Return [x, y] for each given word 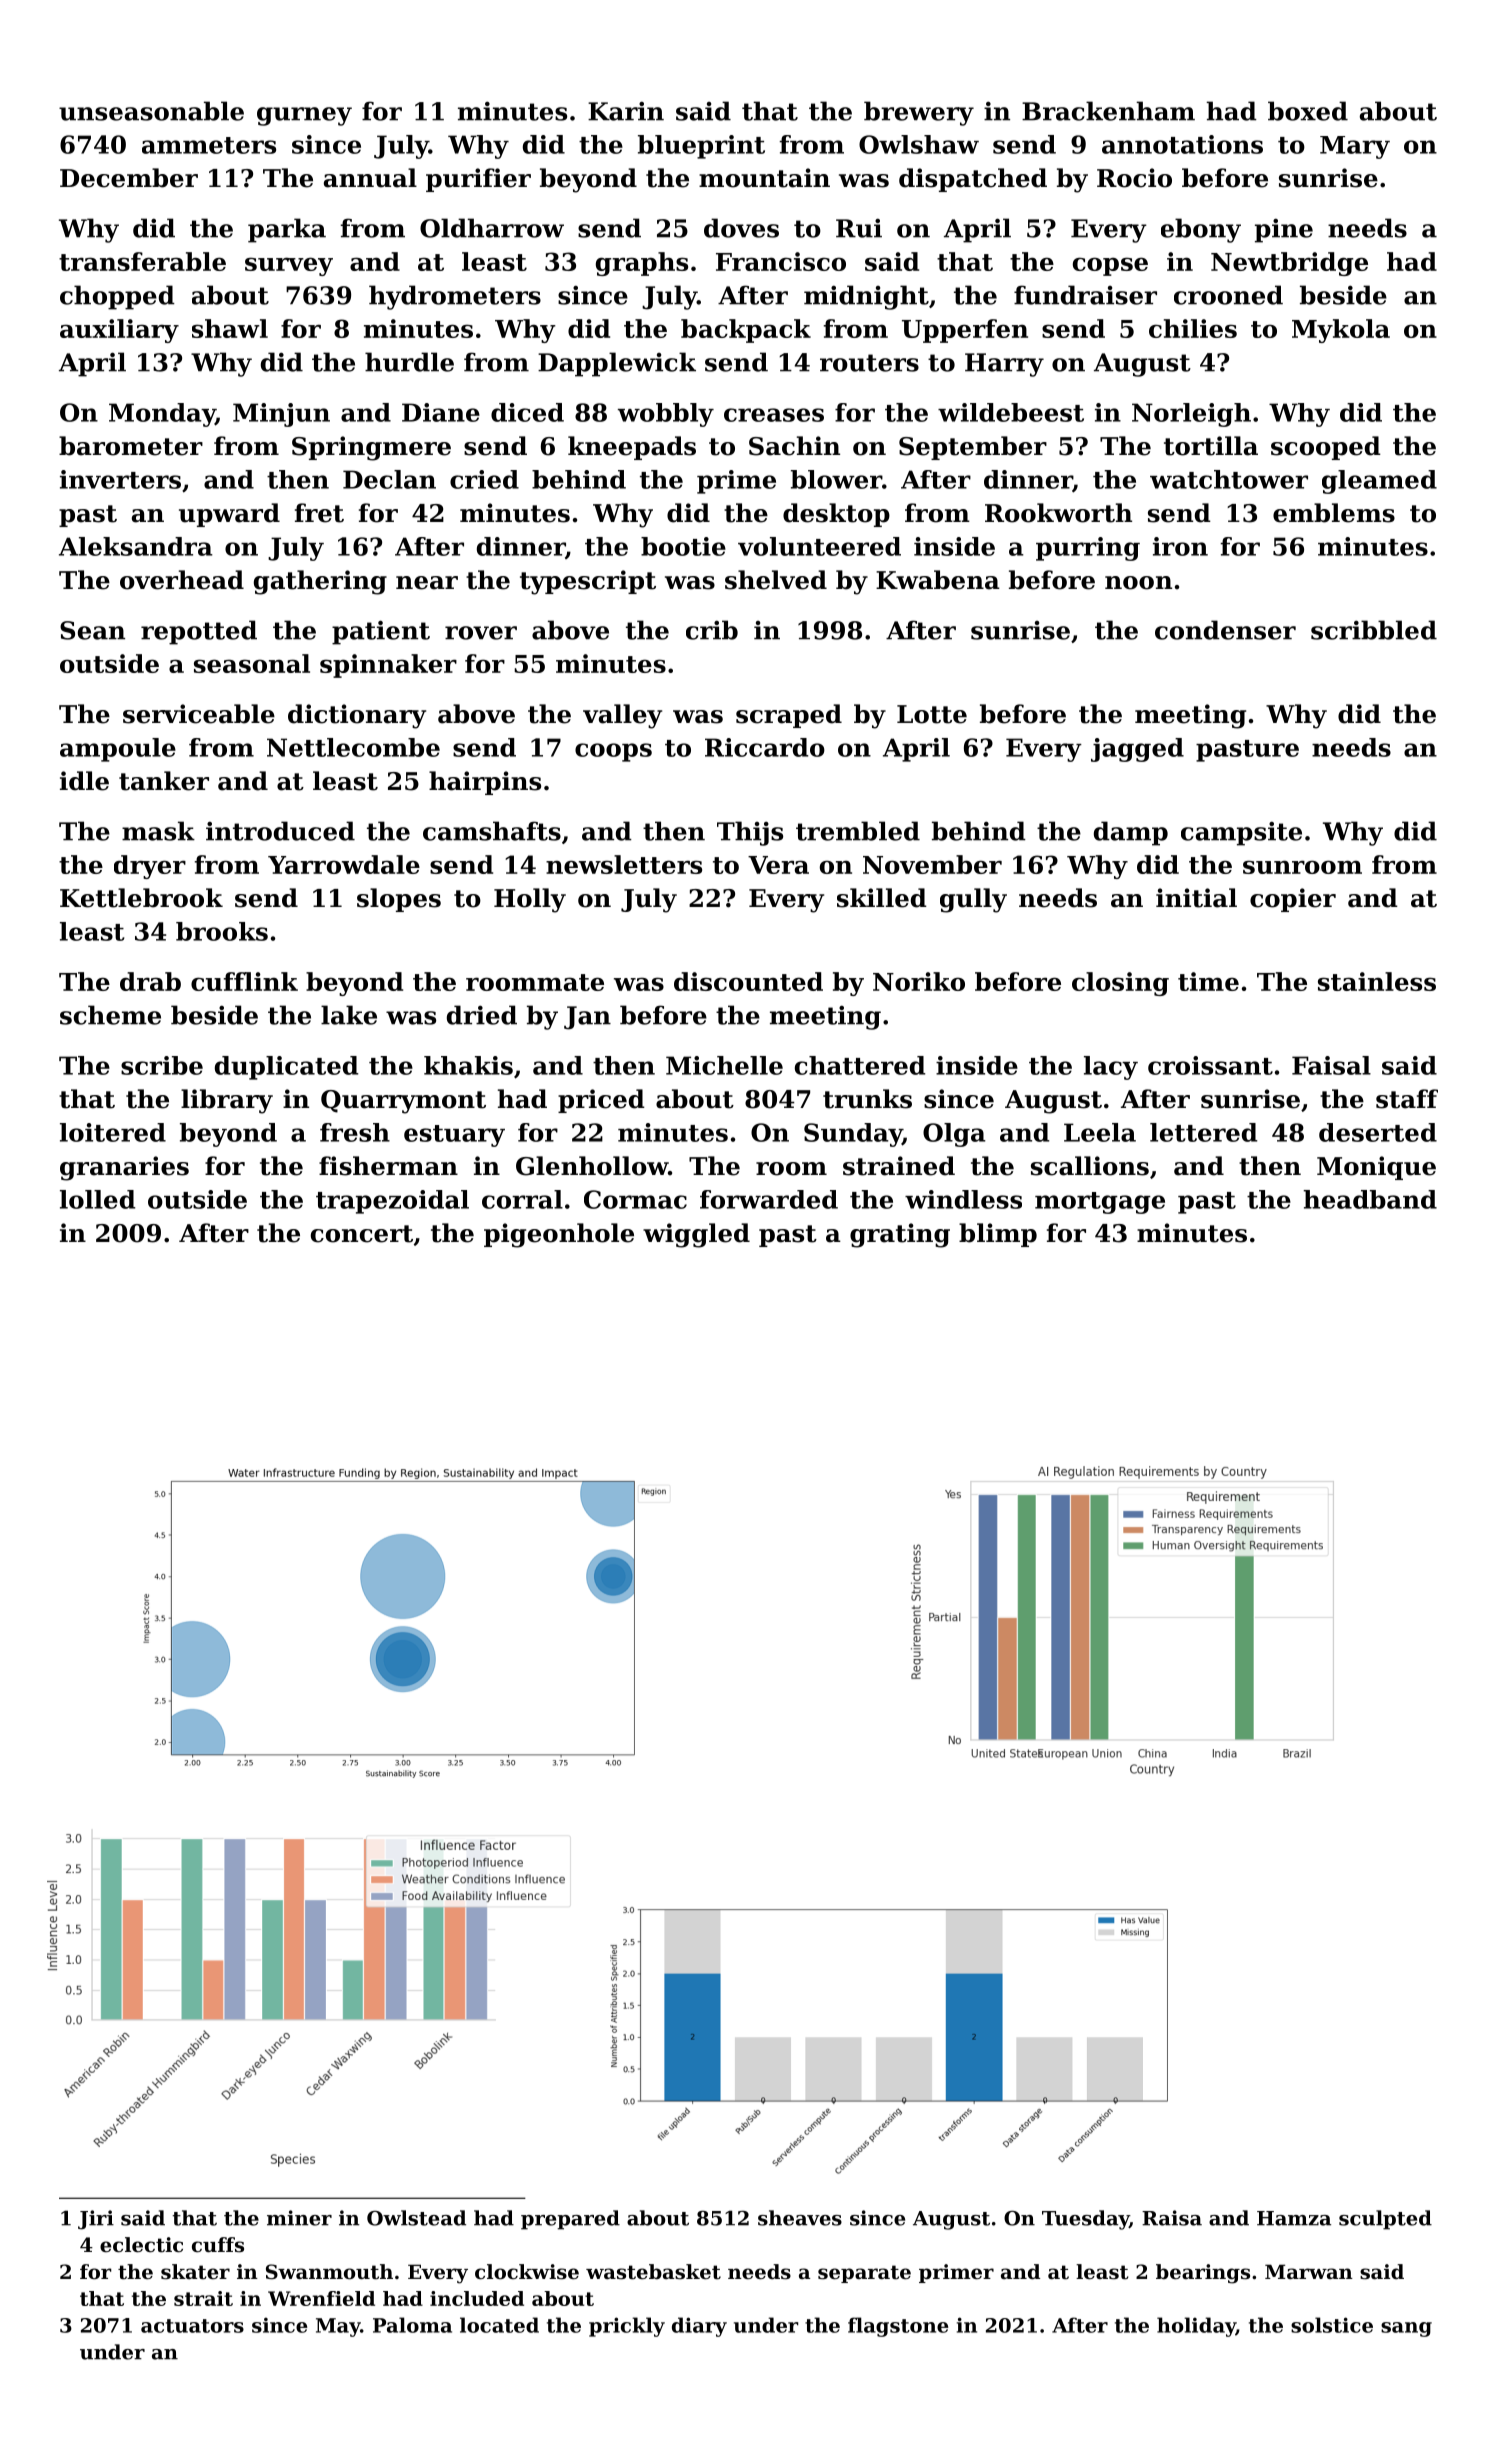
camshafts [492, 831]
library [227, 1101]
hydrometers [455, 297]
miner [299, 2218]
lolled [97, 1199]
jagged [1137, 750]
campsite [1241, 834]
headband [1370, 1199]
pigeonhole [559, 1235]
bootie [683, 546]
